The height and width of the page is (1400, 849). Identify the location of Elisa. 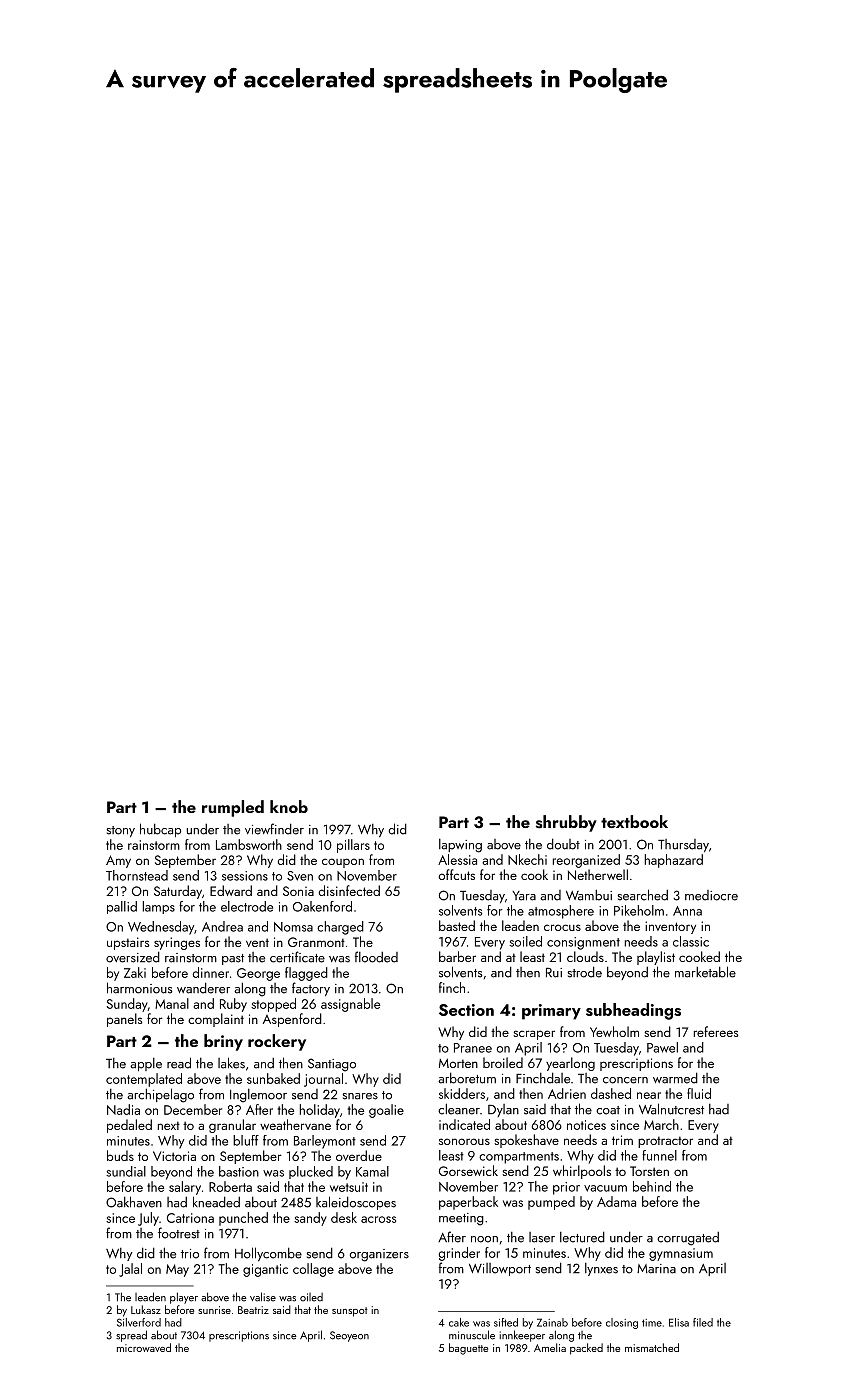
(679, 1322).
